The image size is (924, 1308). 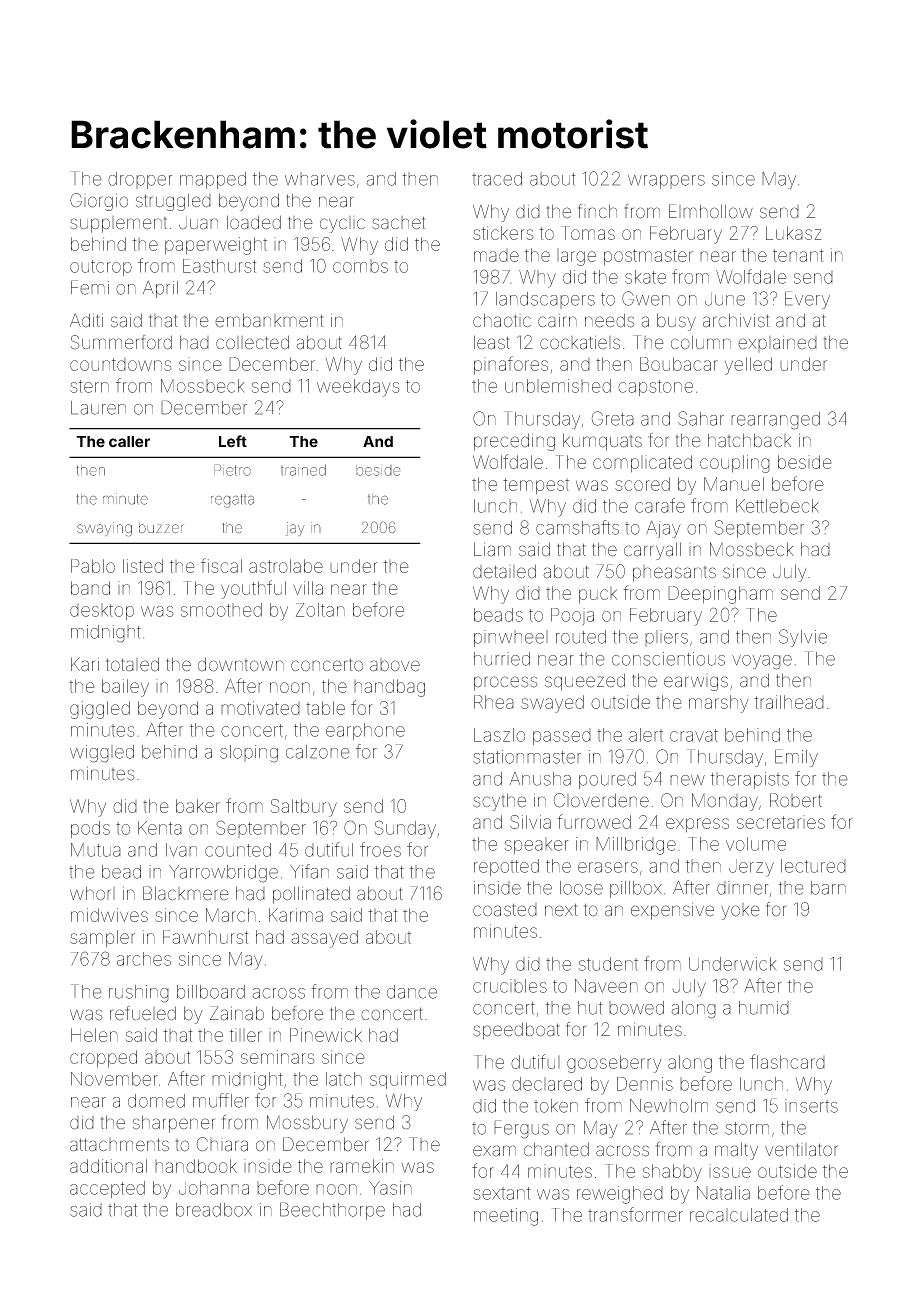 What do you see at coordinates (181, 850) in the document?
I see `Ivan` at bounding box center [181, 850].
